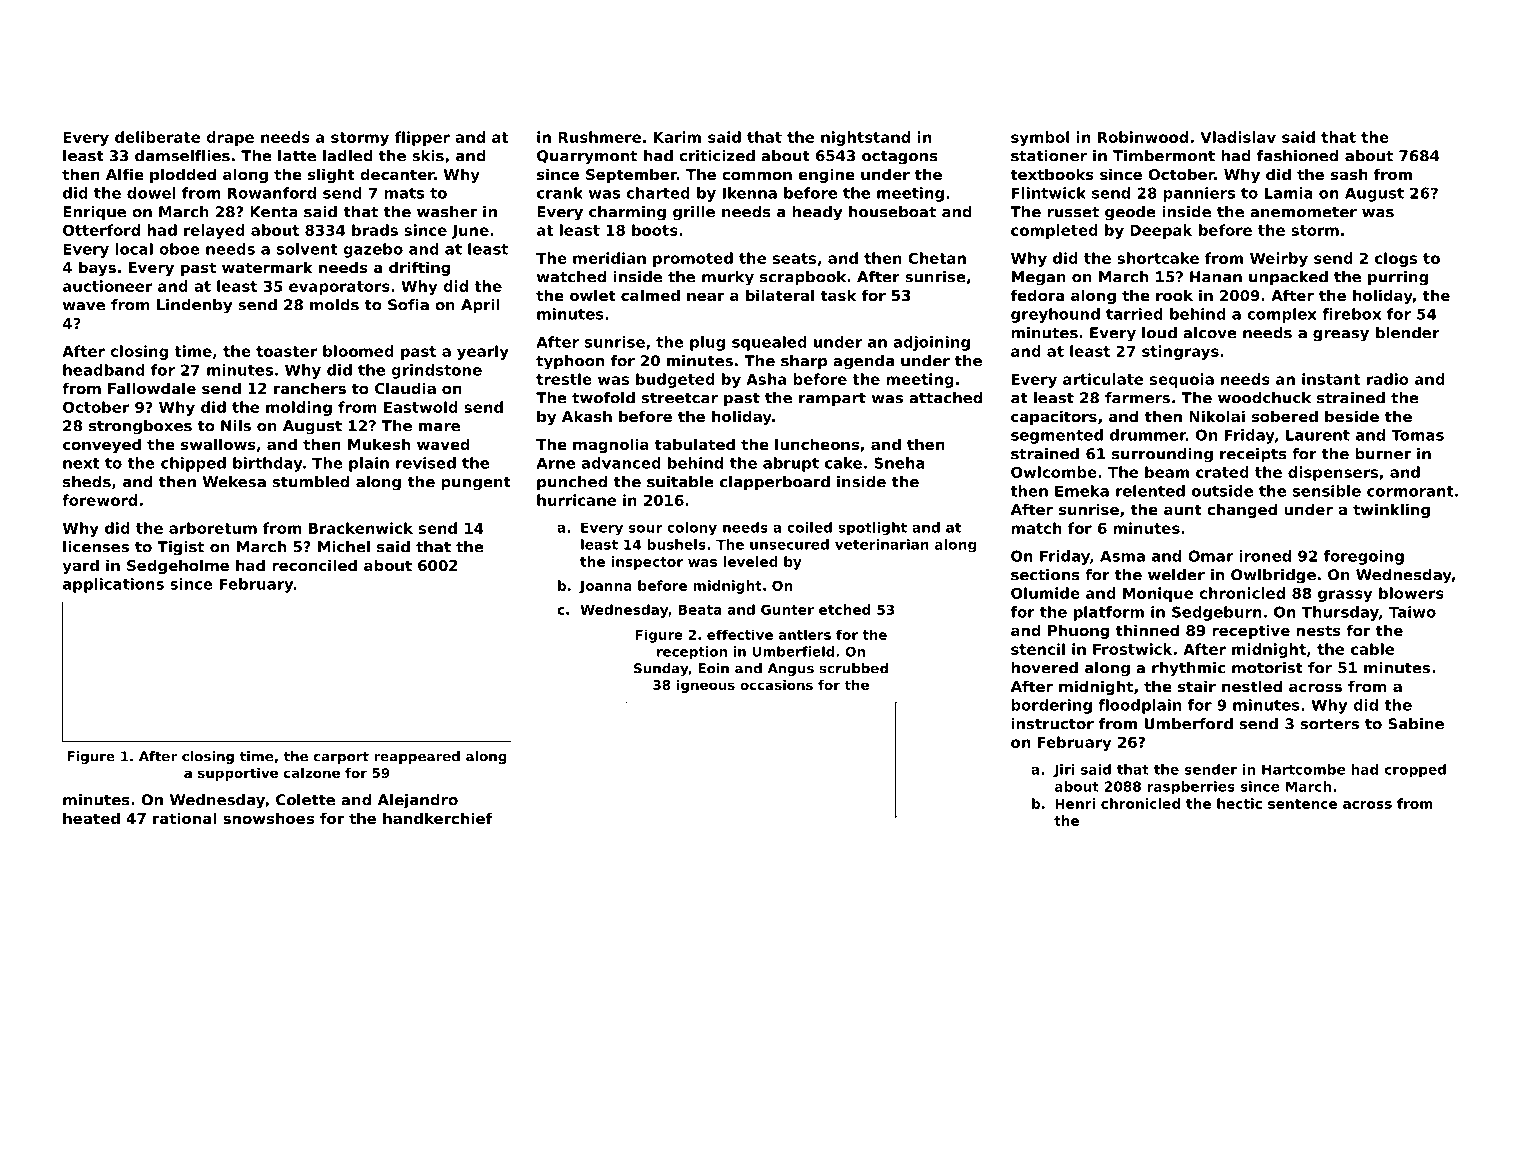  I want to click on Lamia, so click(1289, 193).
